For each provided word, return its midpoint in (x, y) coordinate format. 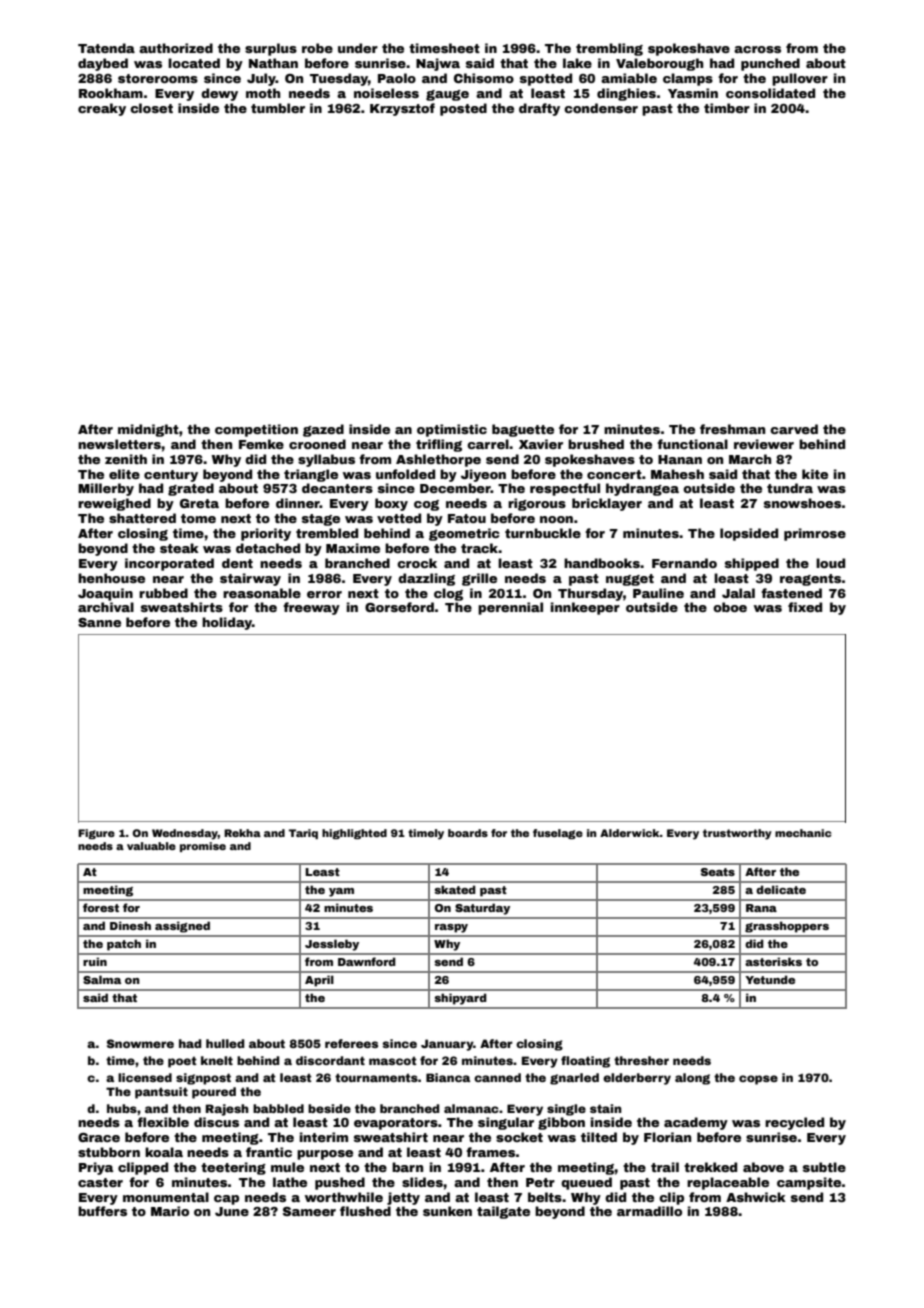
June (232, 1211)
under (358, 48)
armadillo (649, 1211)
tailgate (503, 1212)
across (757, 49)
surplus (271, 49)
